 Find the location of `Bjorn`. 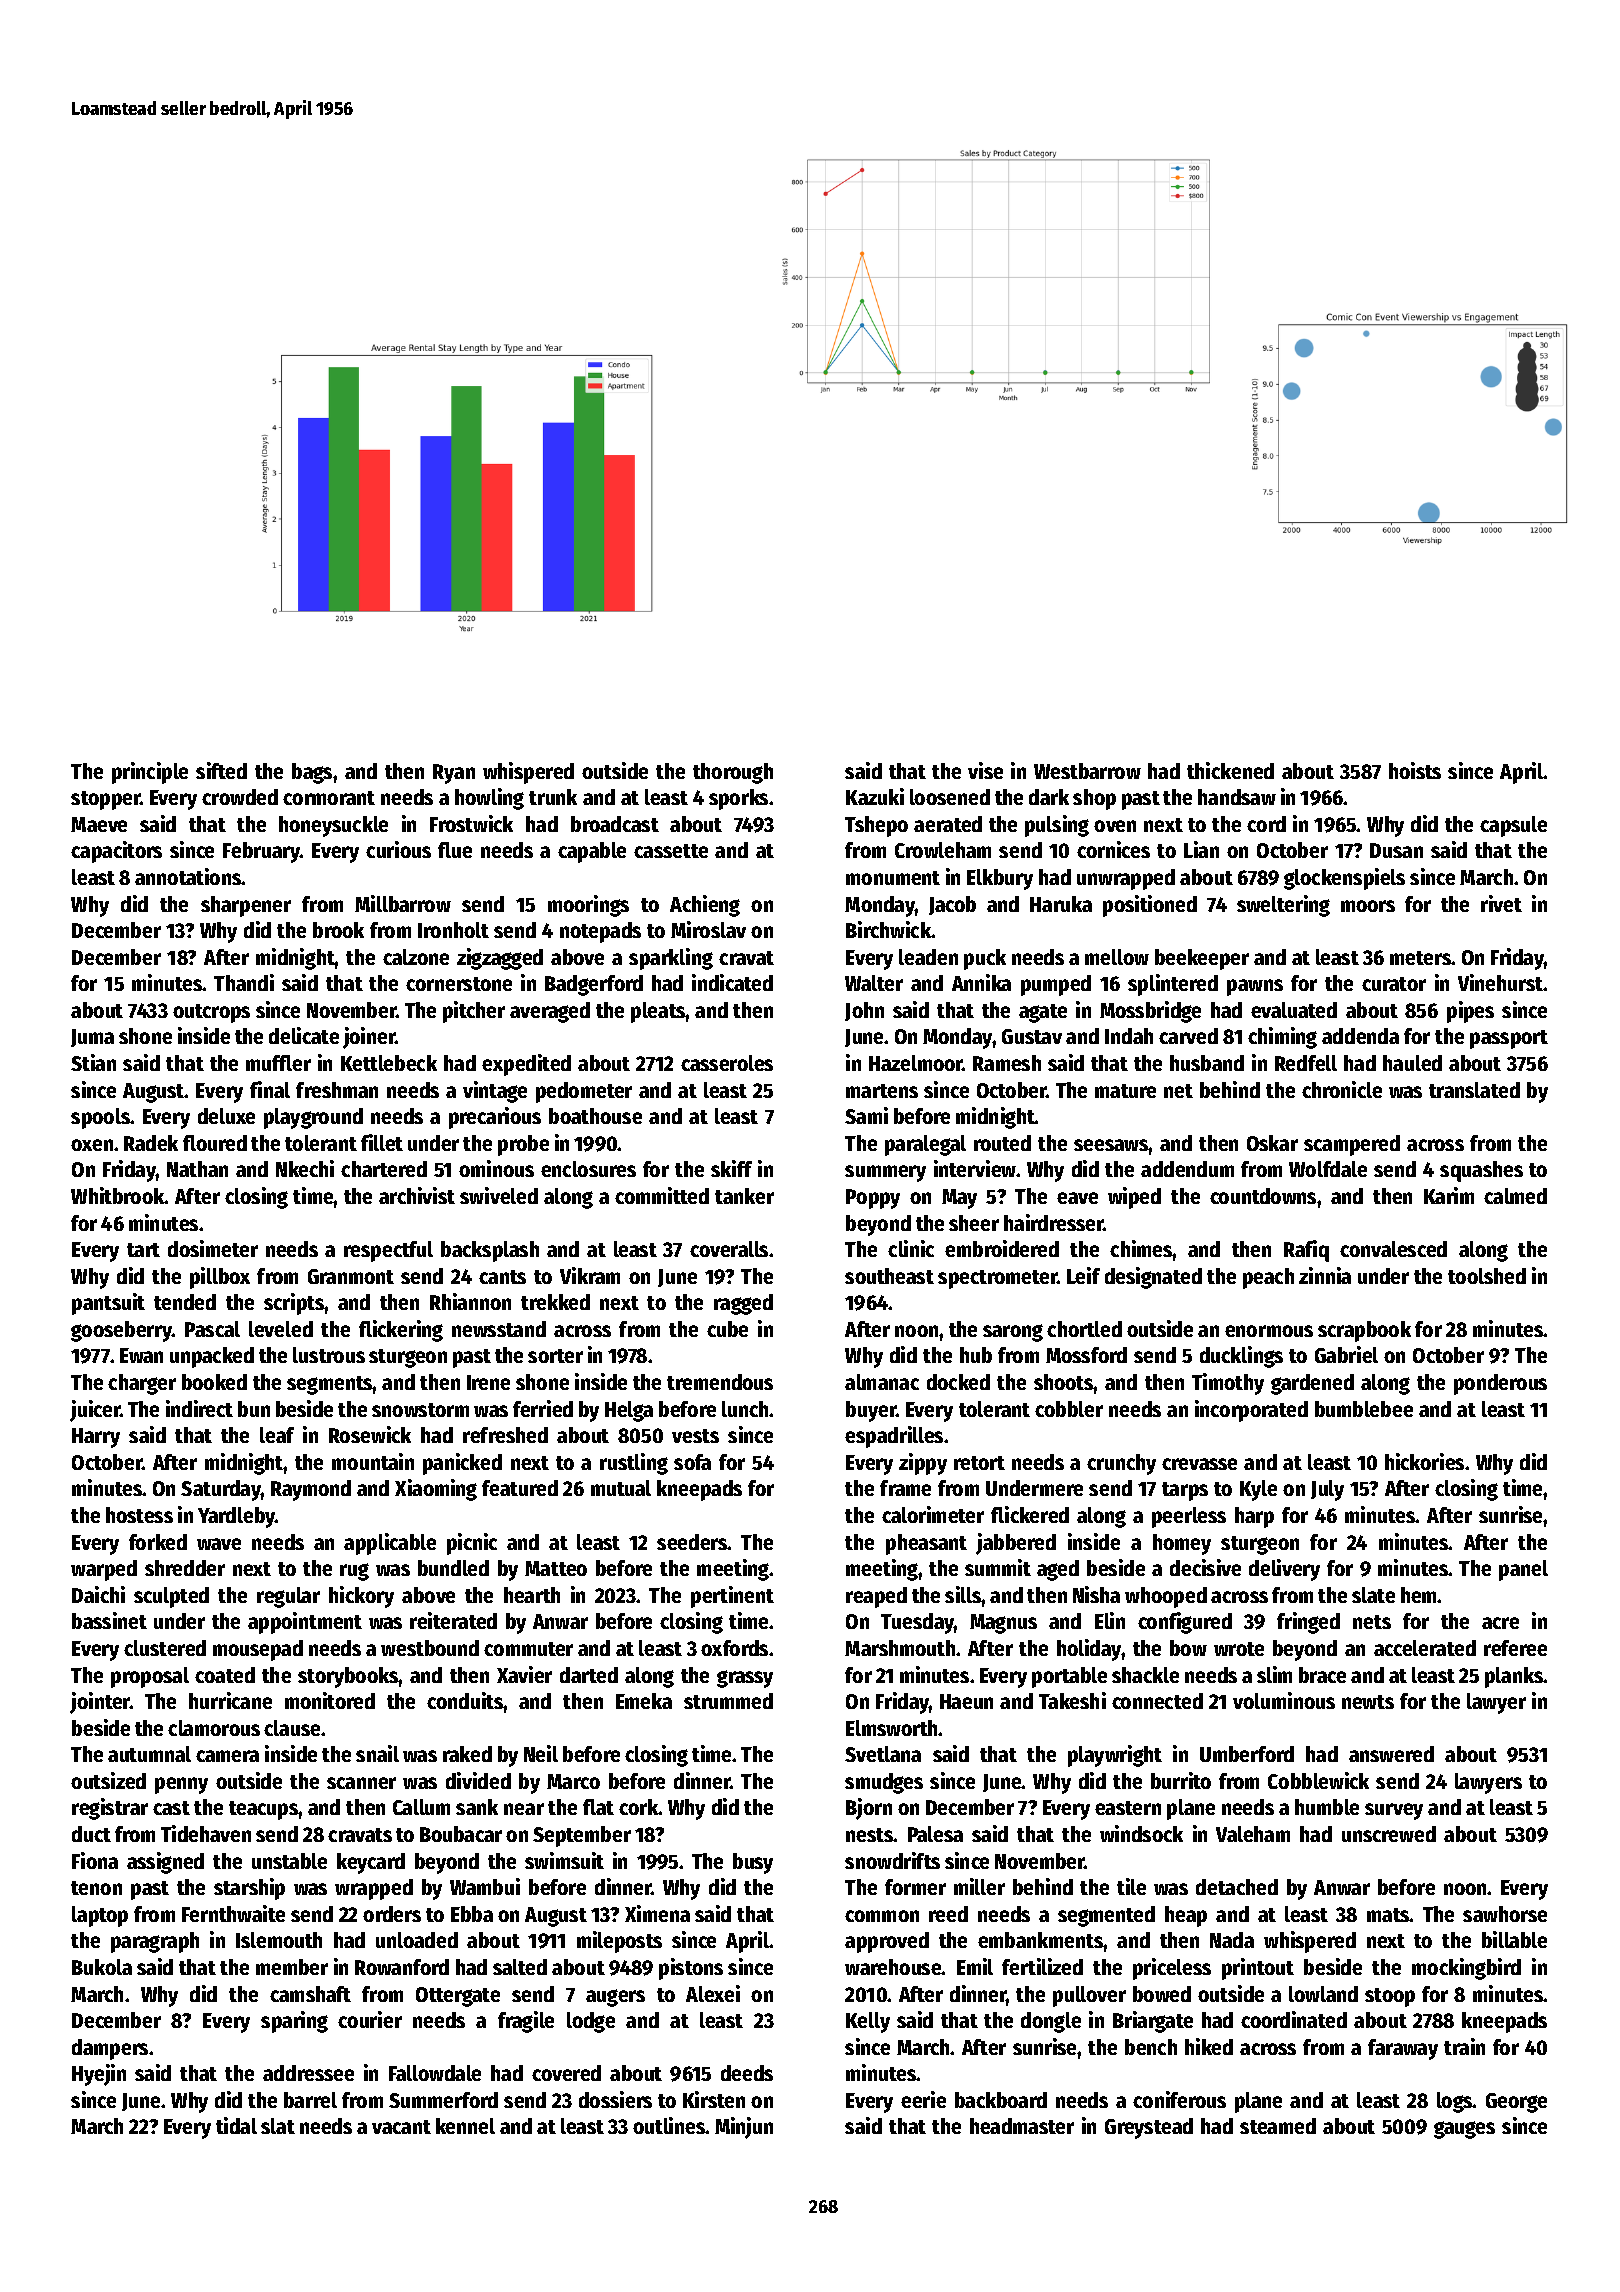

Bjorn is located at coordinates (869, 1809).
